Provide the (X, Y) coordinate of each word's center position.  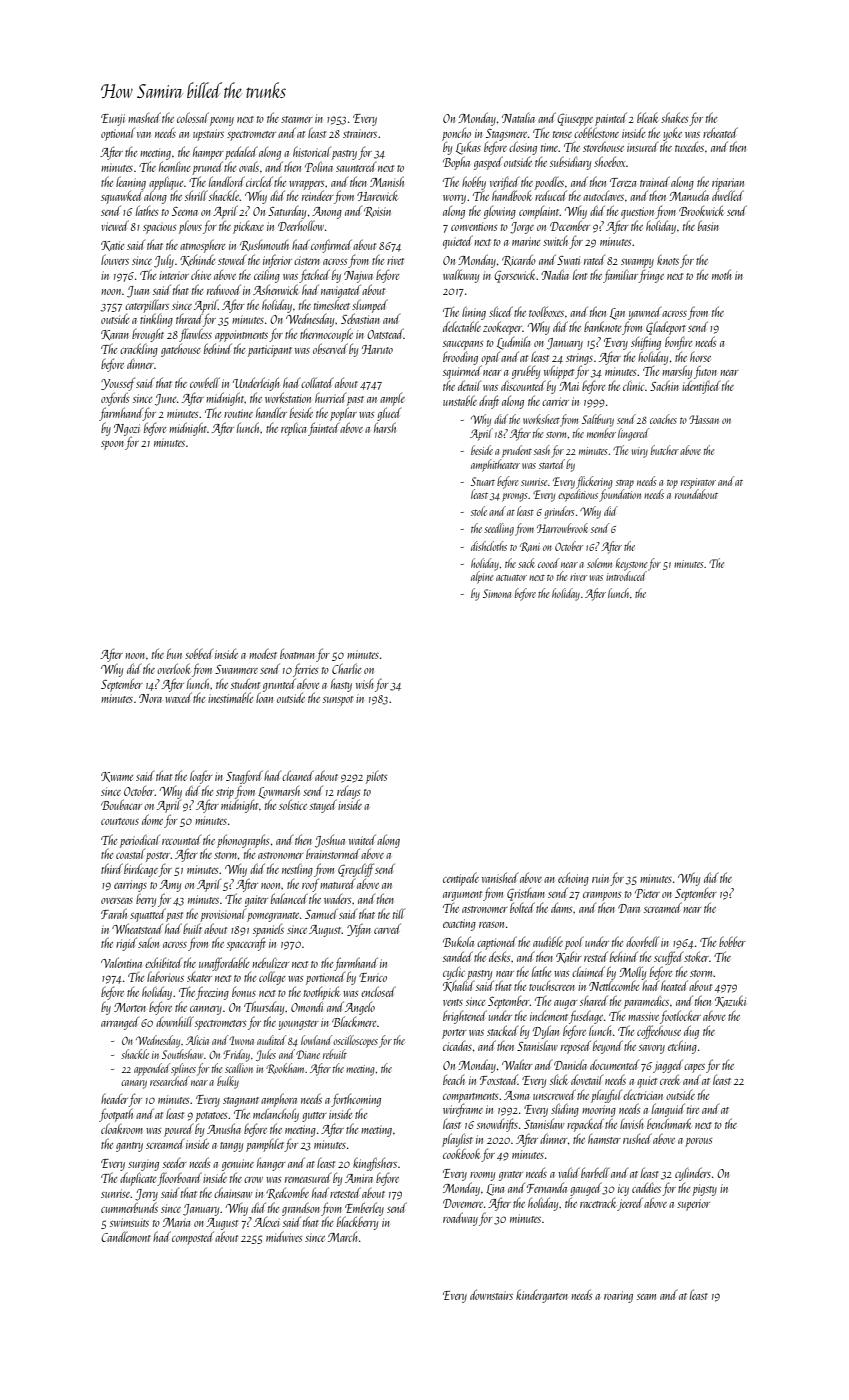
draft (489, 402)
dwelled (728, 195)
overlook (174, 668)
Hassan (704, 419)
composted (193, 1238)
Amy (170, 886)
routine (238, 413)
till (399, 913)
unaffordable (224, 964)
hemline (175, 166)
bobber (732, 942)
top (672, 484)
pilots (376, 777)
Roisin (377, 212)
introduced (626, 576)
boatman (297, 654)
